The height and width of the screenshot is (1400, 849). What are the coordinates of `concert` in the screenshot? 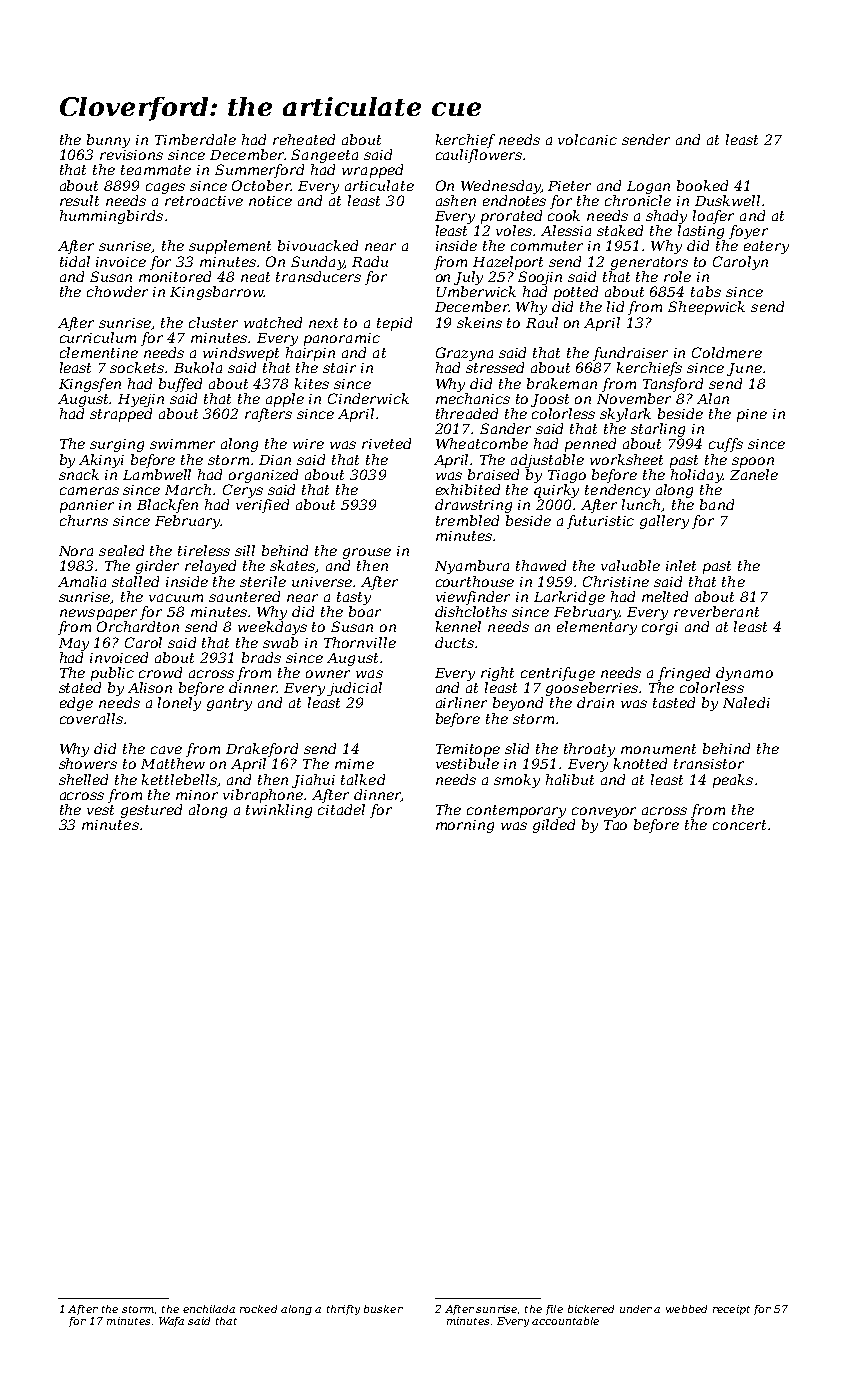 It's located at (739, 825).
